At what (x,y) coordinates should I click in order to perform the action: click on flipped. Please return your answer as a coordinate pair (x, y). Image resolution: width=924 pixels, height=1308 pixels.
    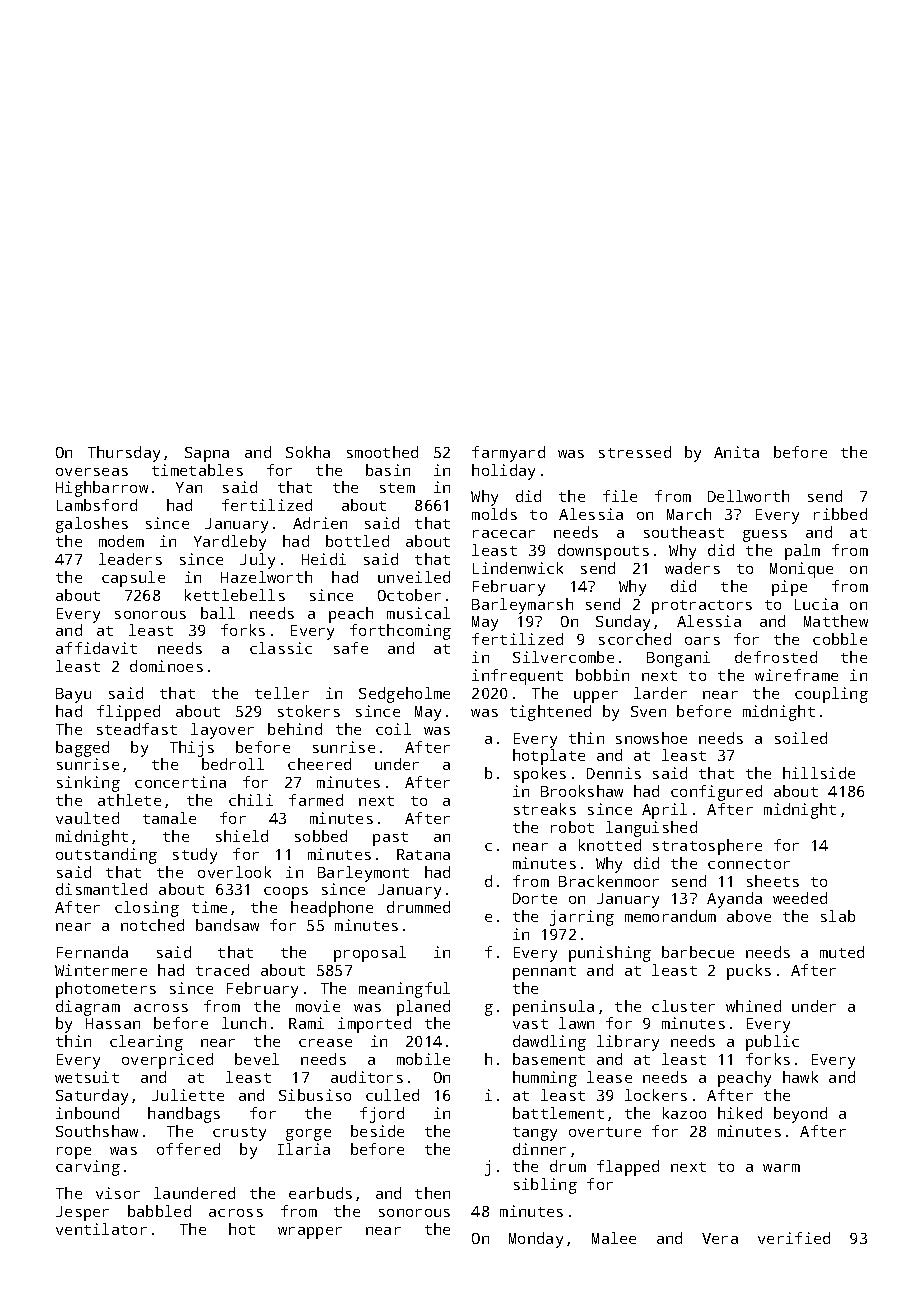
    Looking at the image, I should click on (128, 713).
